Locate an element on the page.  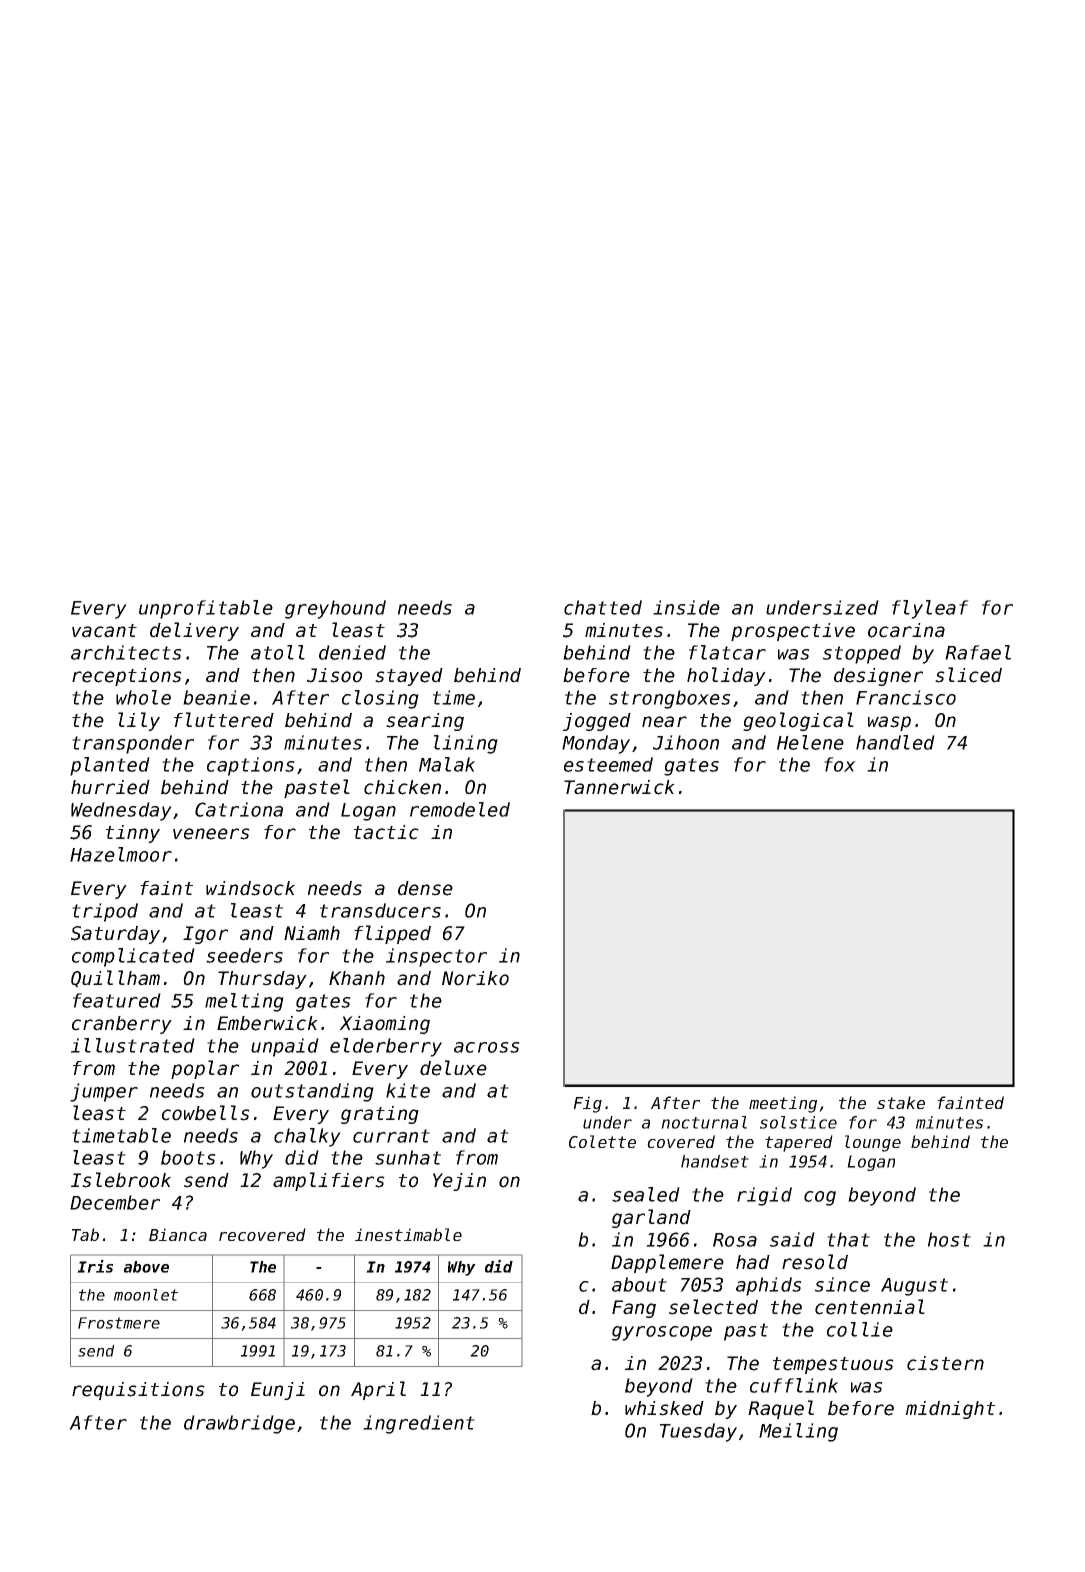
Fang is located at coordinates (634, 1309).
